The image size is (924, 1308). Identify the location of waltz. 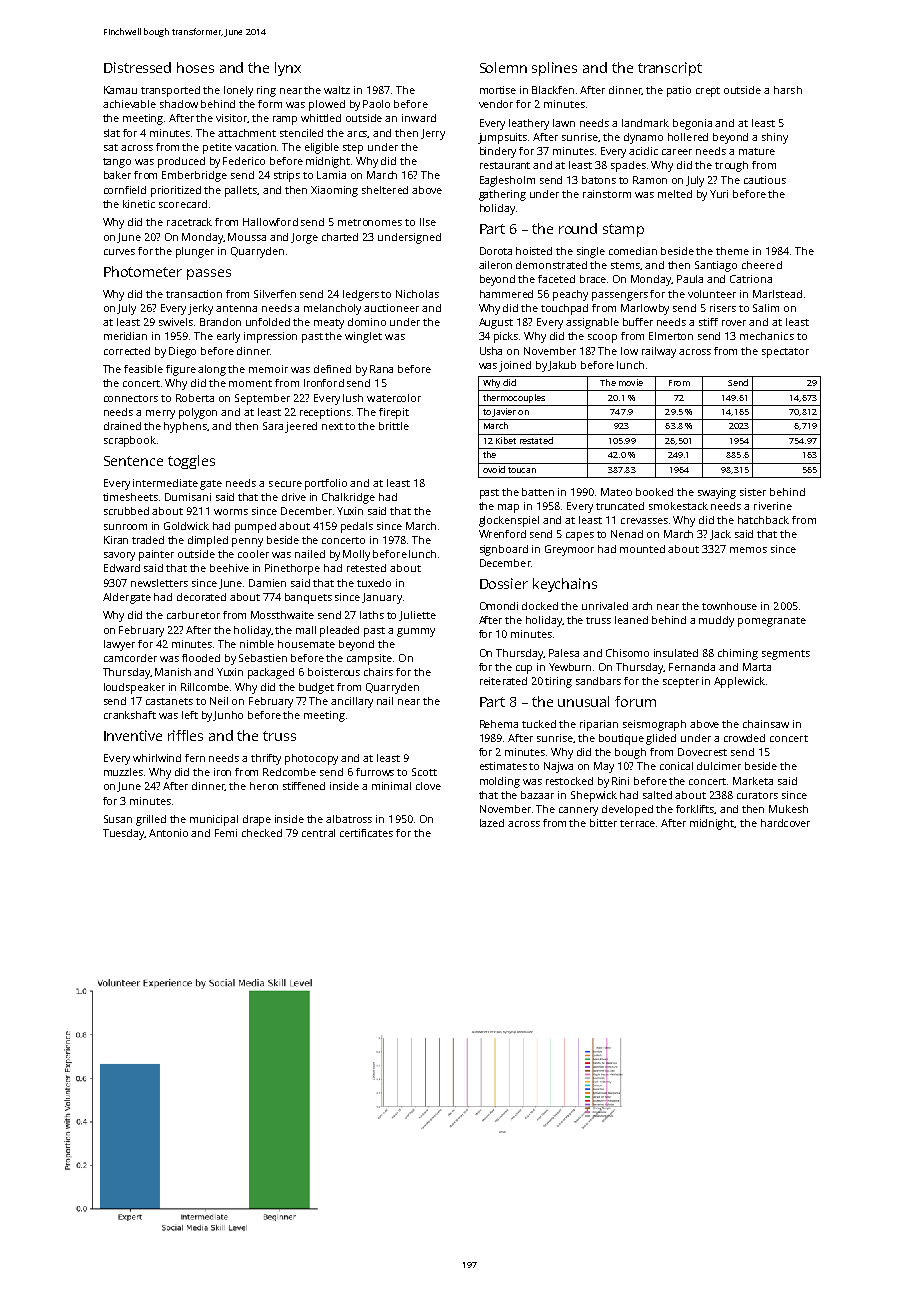
(337, 90).
